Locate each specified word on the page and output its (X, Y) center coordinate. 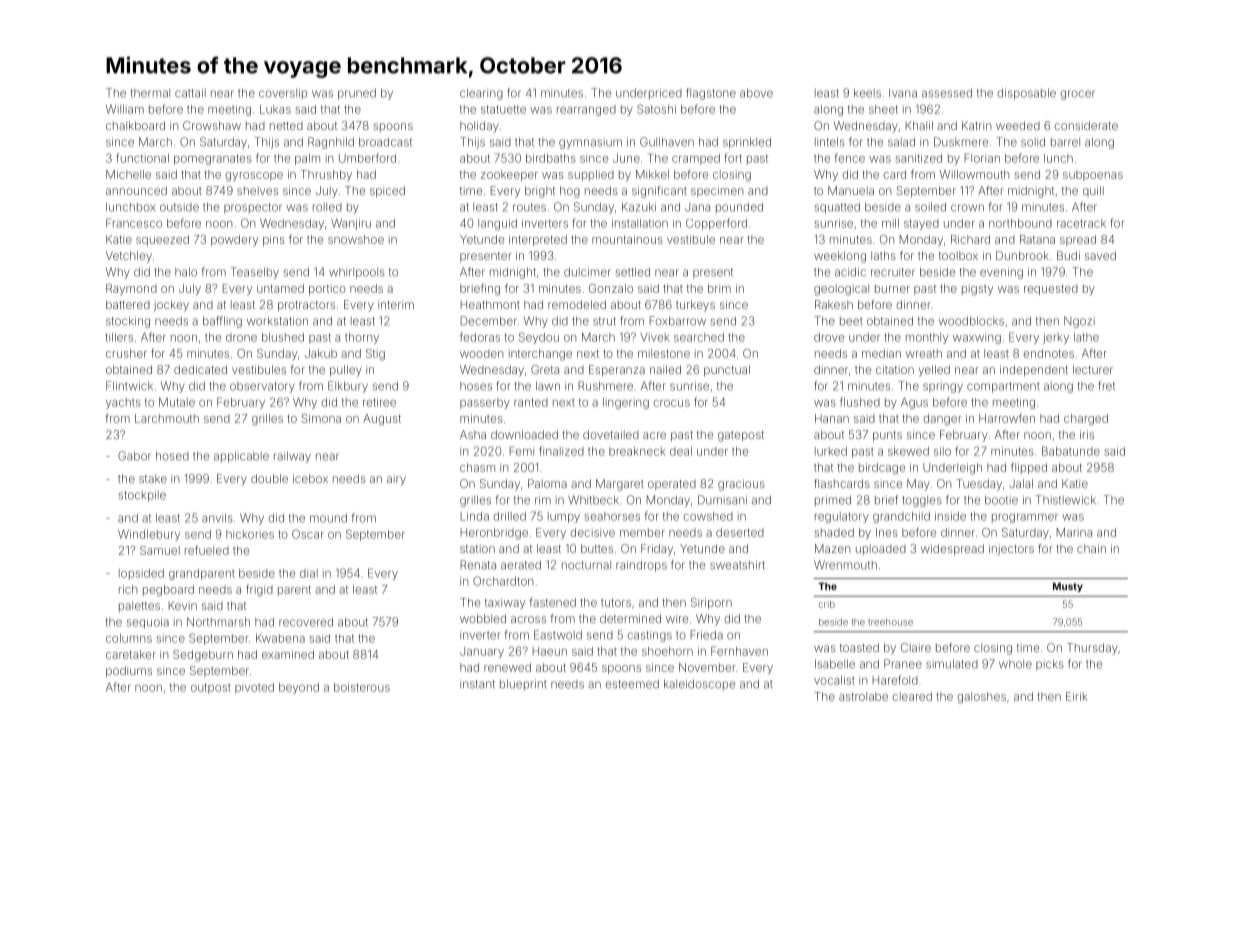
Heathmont (490, 304)
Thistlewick (1066, 500)
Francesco (134, 223)
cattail (190, 93)
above (756, 93)
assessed (947, 93)
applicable (241, 457)
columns (129, 638)
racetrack (1081, 223)
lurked (831, 451)
